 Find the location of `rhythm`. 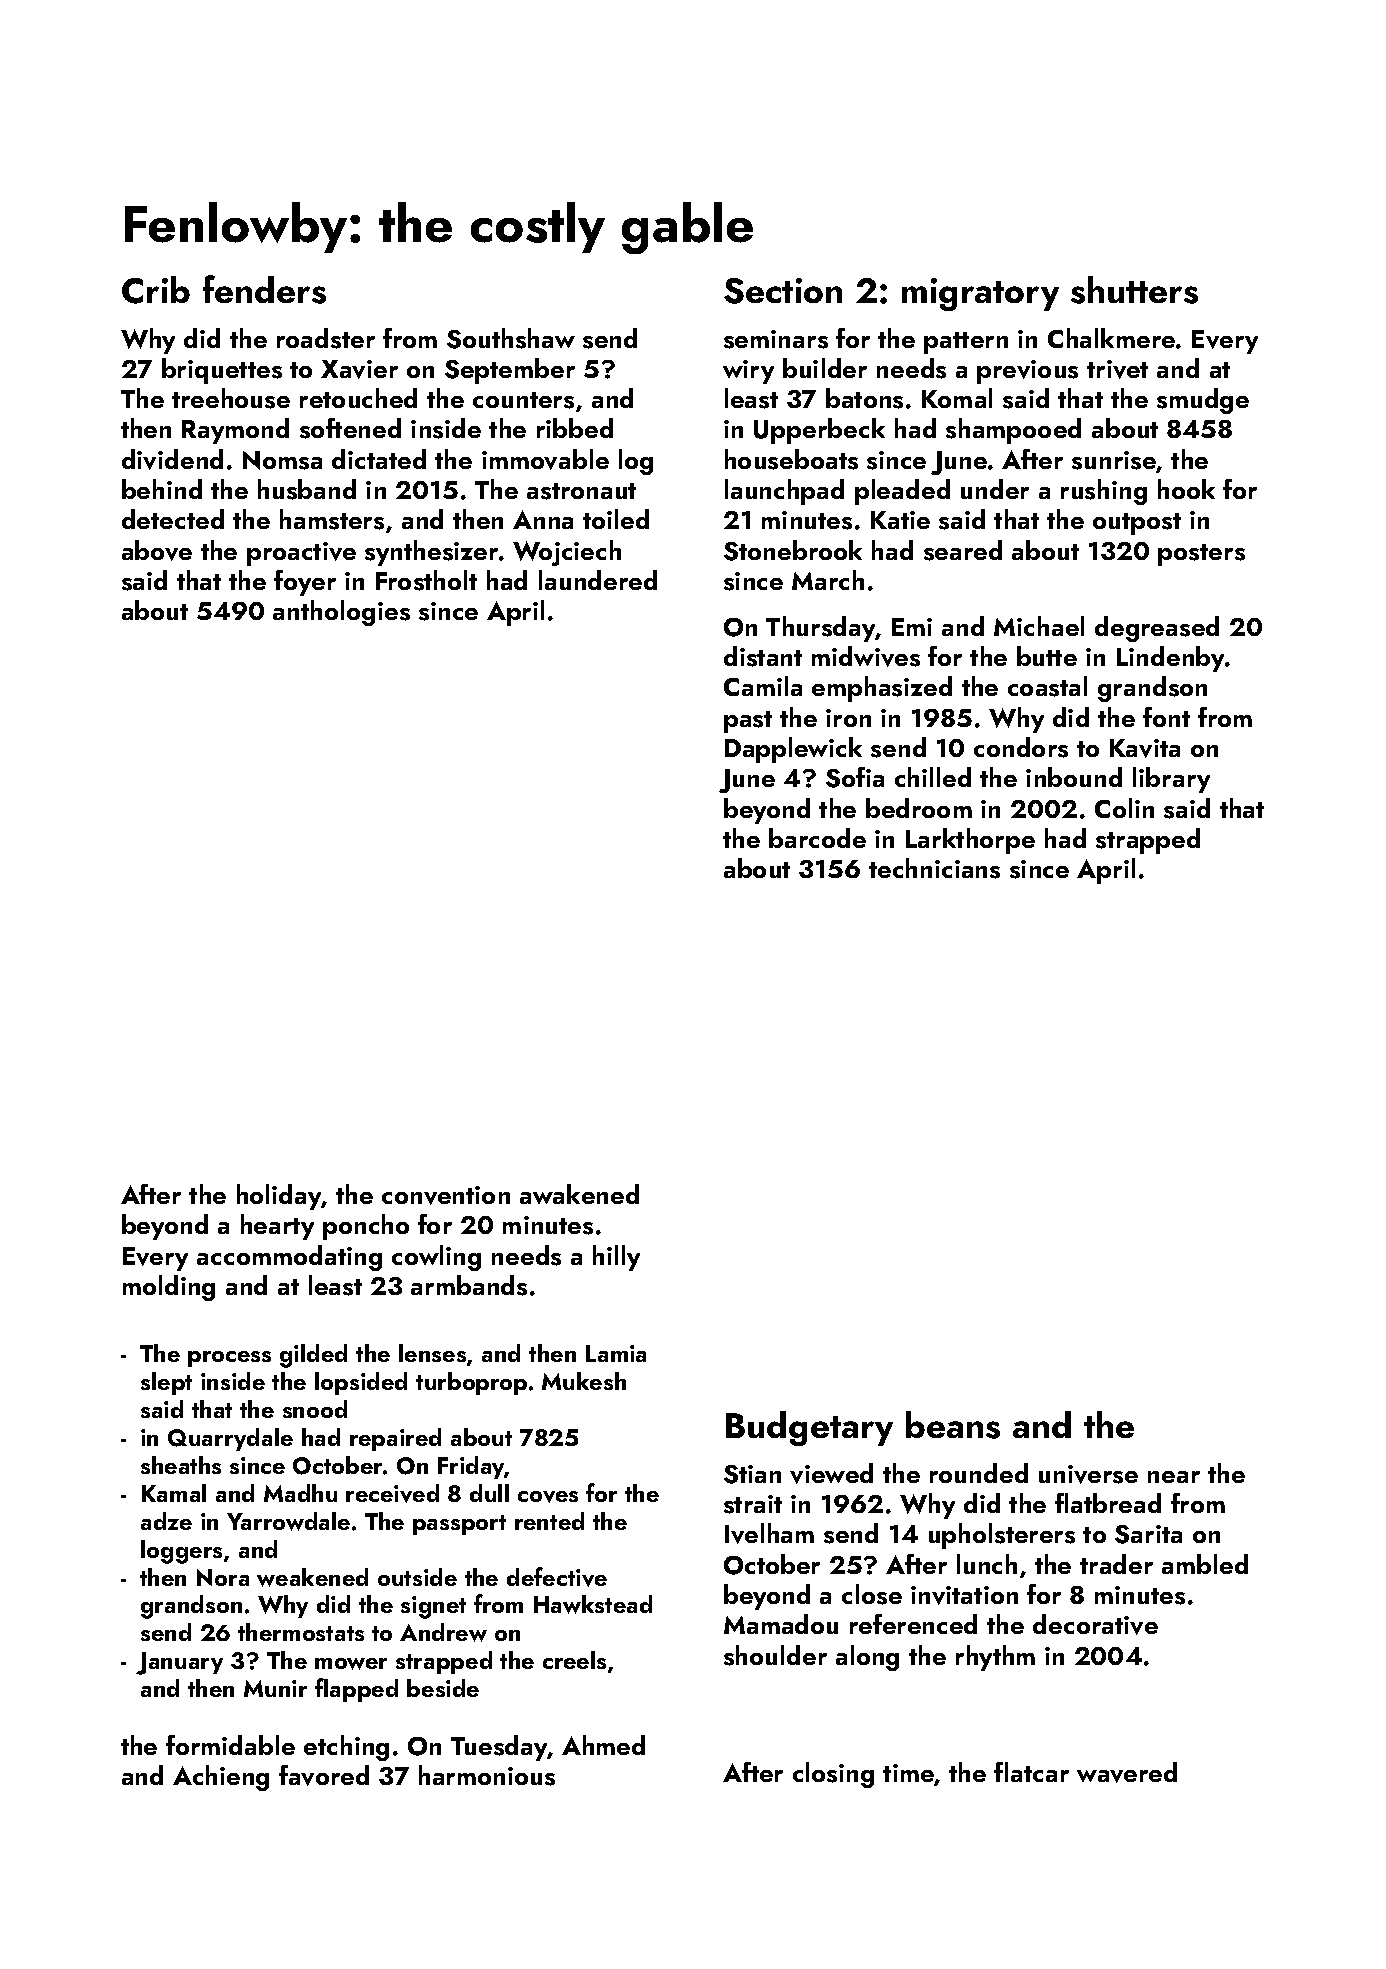

rhythm is located at coordinates (995, 1658).
